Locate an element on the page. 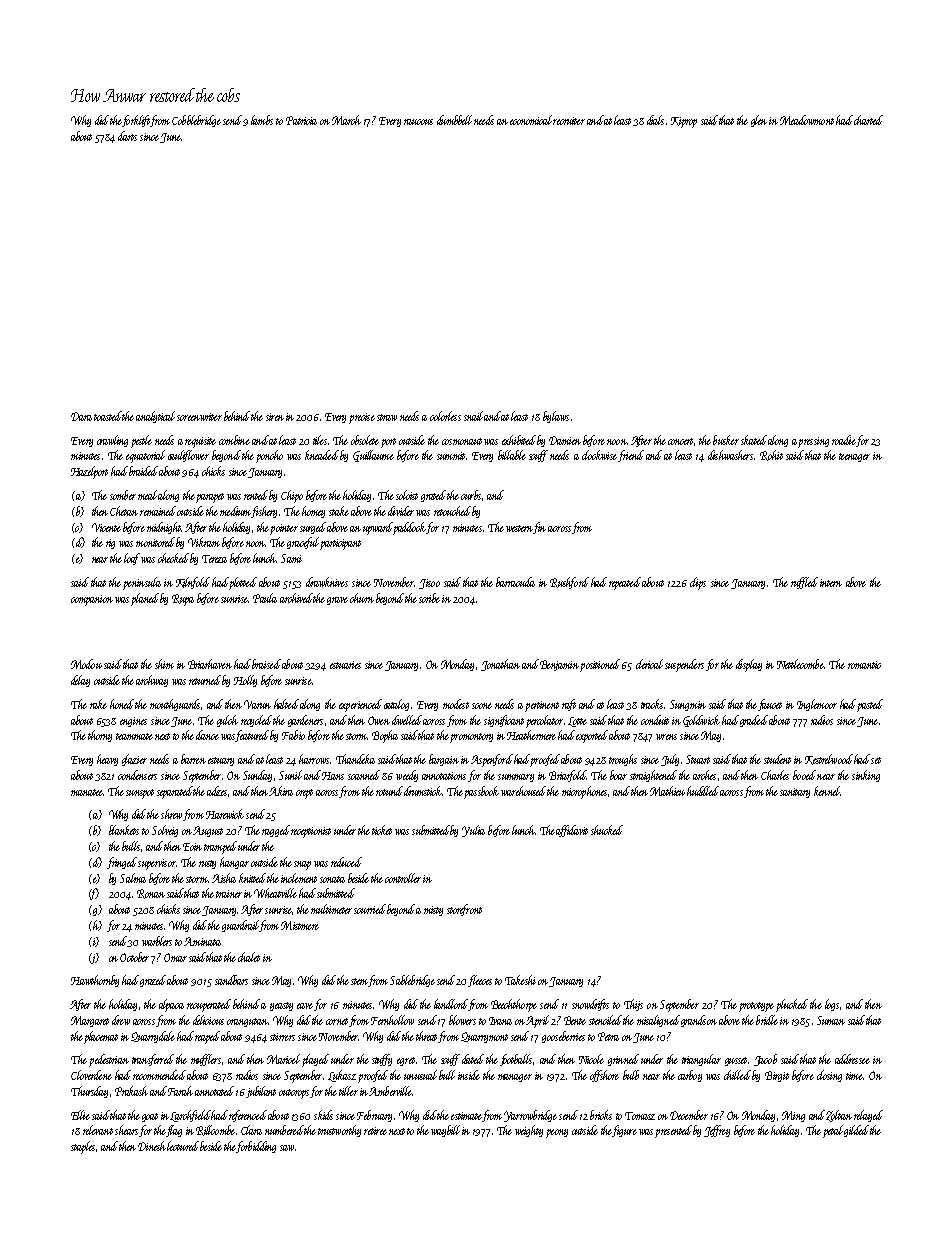 The image size is (952, 1233). glen is located at coordinates (759, 121).
